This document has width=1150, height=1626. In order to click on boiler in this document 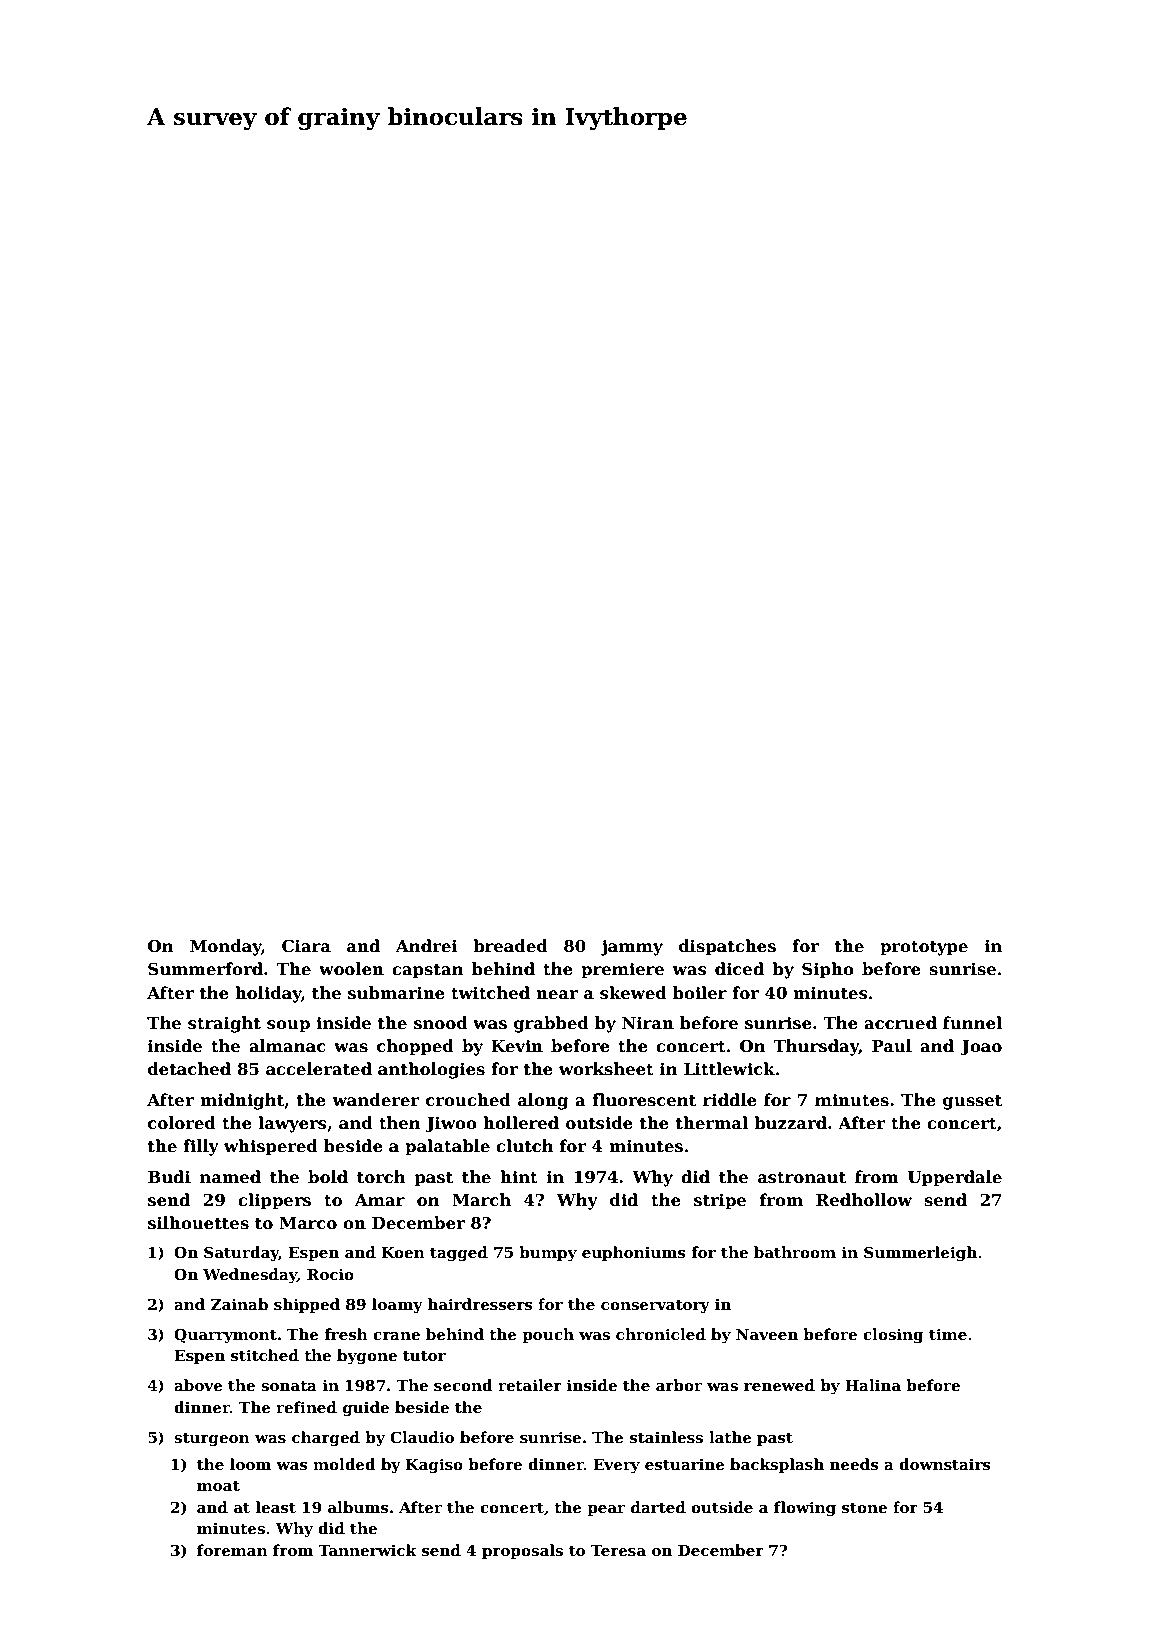, I will do `click(700, 993)`.
